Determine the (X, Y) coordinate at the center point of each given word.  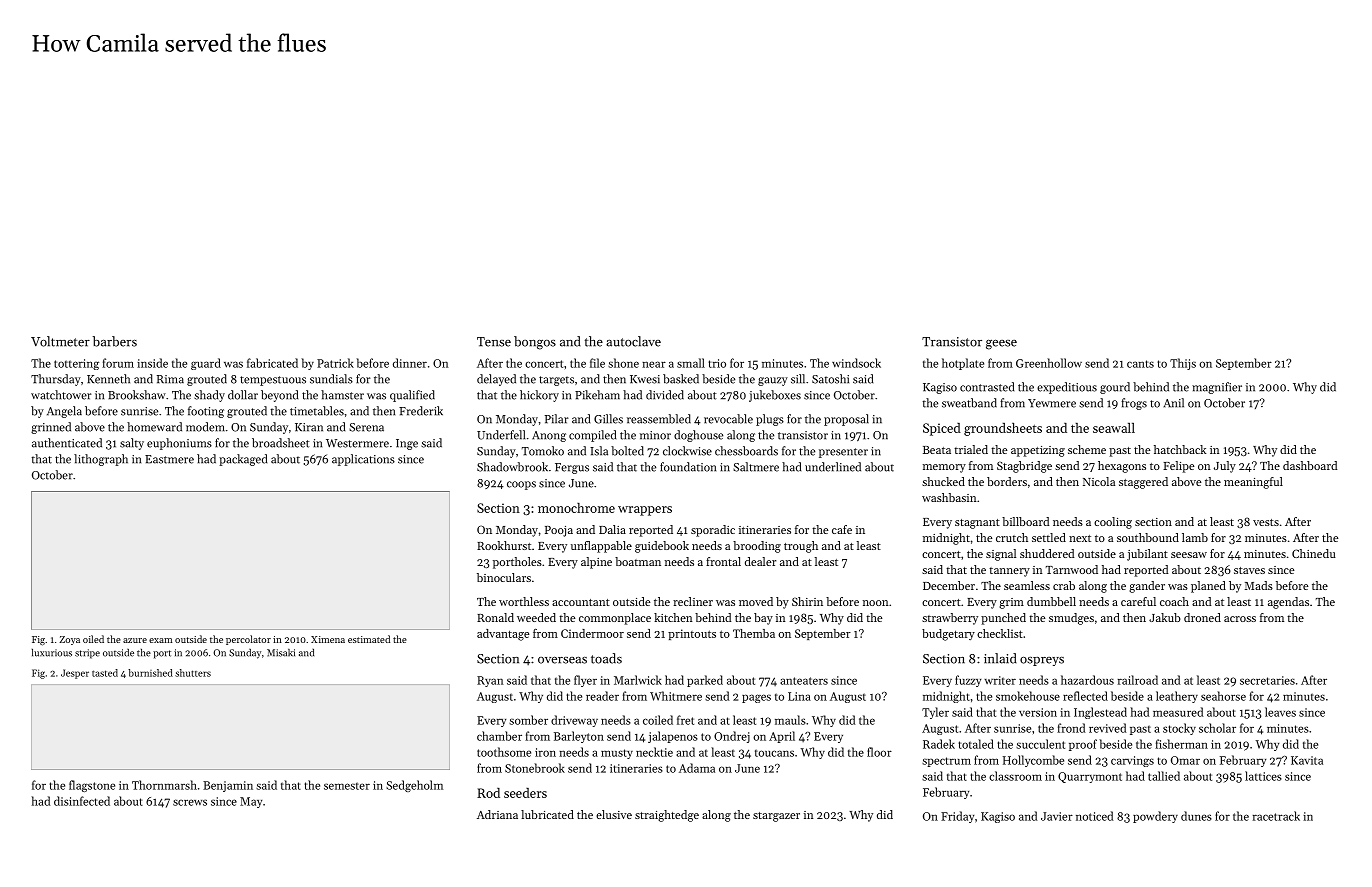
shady (209, 396)
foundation (688, 467)
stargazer (776, 817)
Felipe (1179, 467)
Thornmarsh (164, 785)
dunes (1196, 816)
